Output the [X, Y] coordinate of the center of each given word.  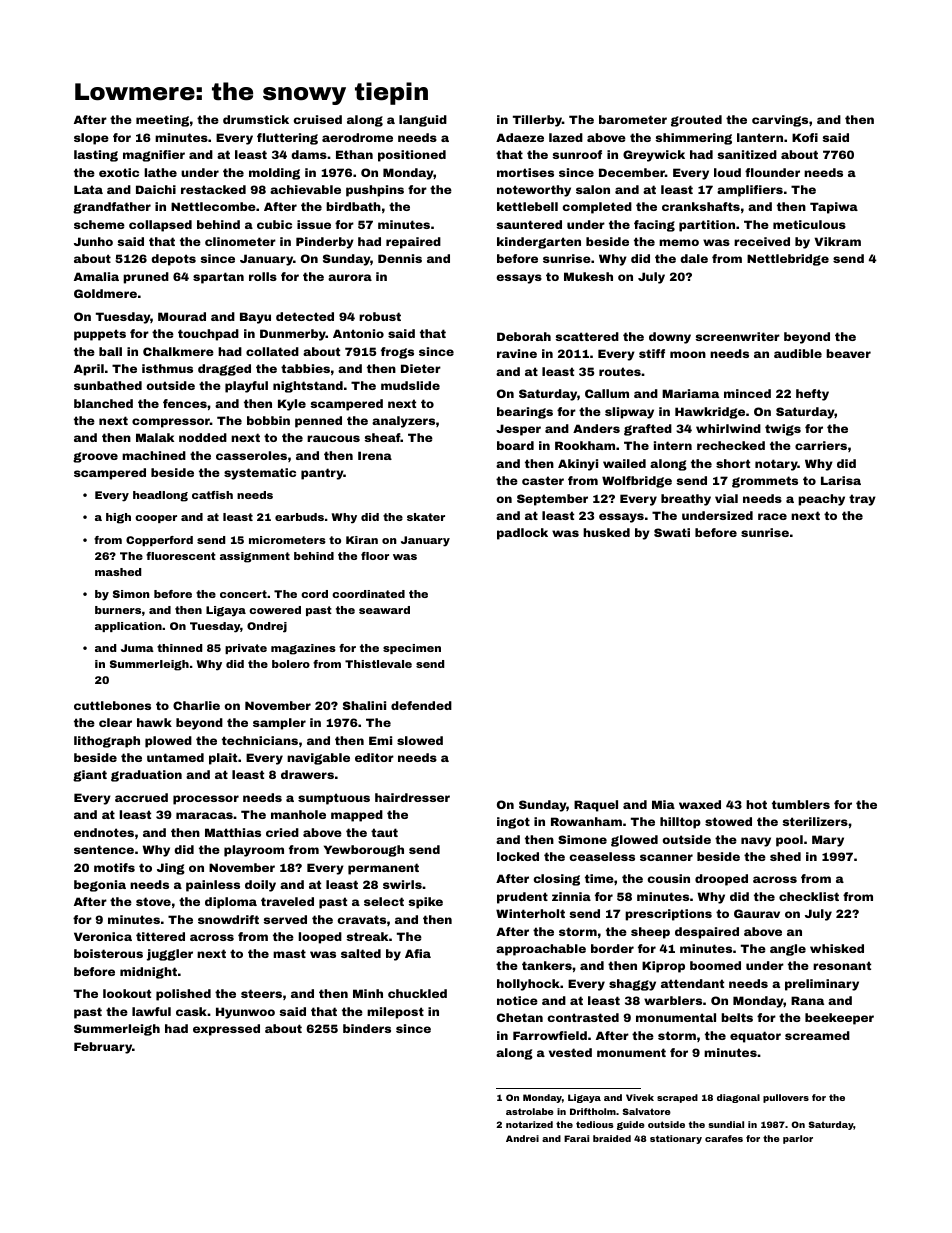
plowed [168, 742]
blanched [103, 403]
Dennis [400, 258]
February [103, 1048]
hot [756, 804]
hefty [812, 395]
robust [380, 316]
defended [421, 705]
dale [694, 258]
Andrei [522, 1138]
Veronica [103, 936]
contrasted [583, 1017]
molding [274, 174]
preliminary [822, 985]
